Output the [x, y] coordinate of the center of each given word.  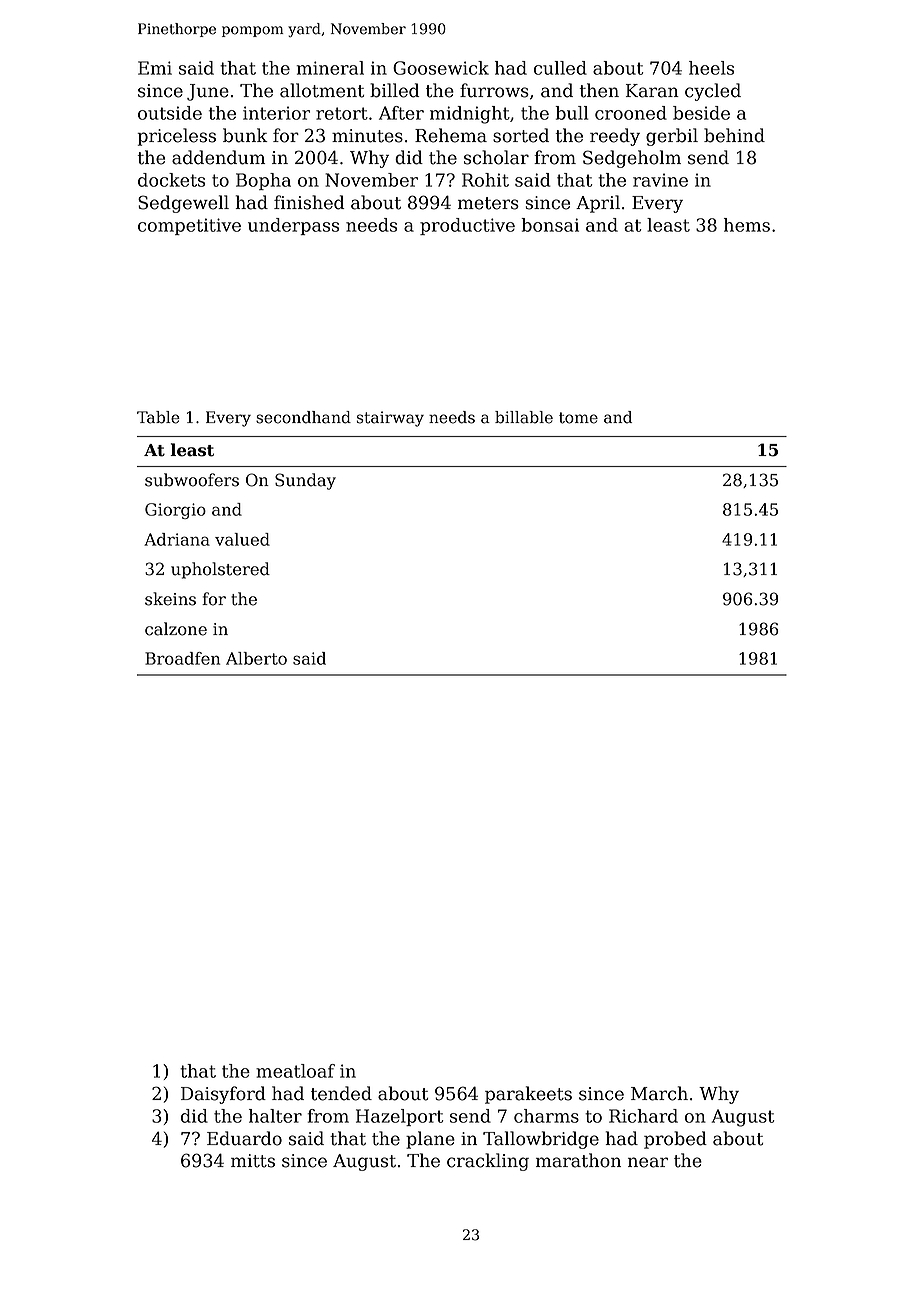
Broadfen [182, 658]
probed [675, 1140]
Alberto [256, 658]
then [599, 90]
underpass [293, 226]
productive [467, 226]
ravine [660, 180]
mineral [330, 68]
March [659, 1093]
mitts [253, 1161]
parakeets [528, 1095]
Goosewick [441, 68]
